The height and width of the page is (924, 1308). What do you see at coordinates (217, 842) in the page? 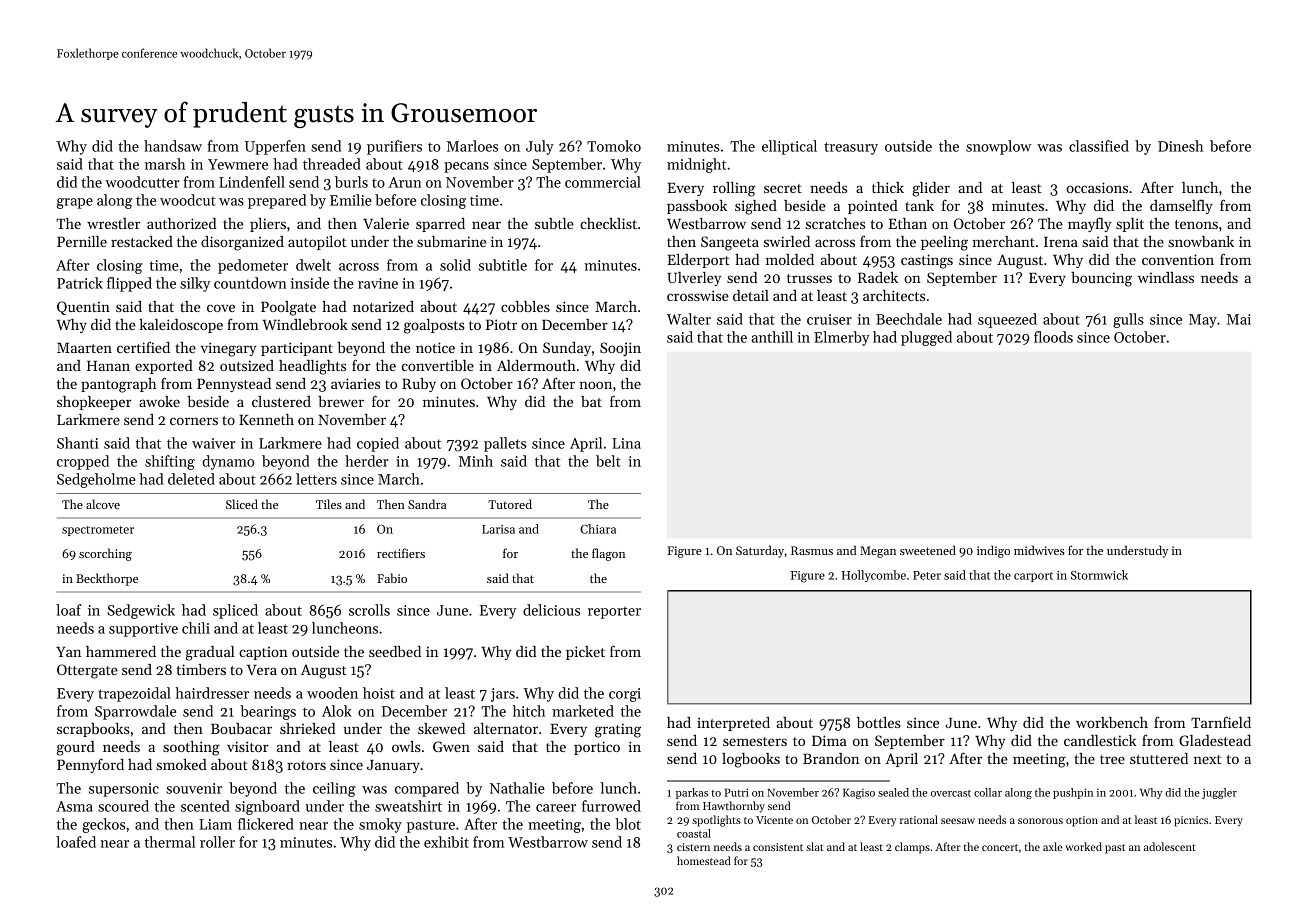
I see `roller` at bounding box center [217, 842].
